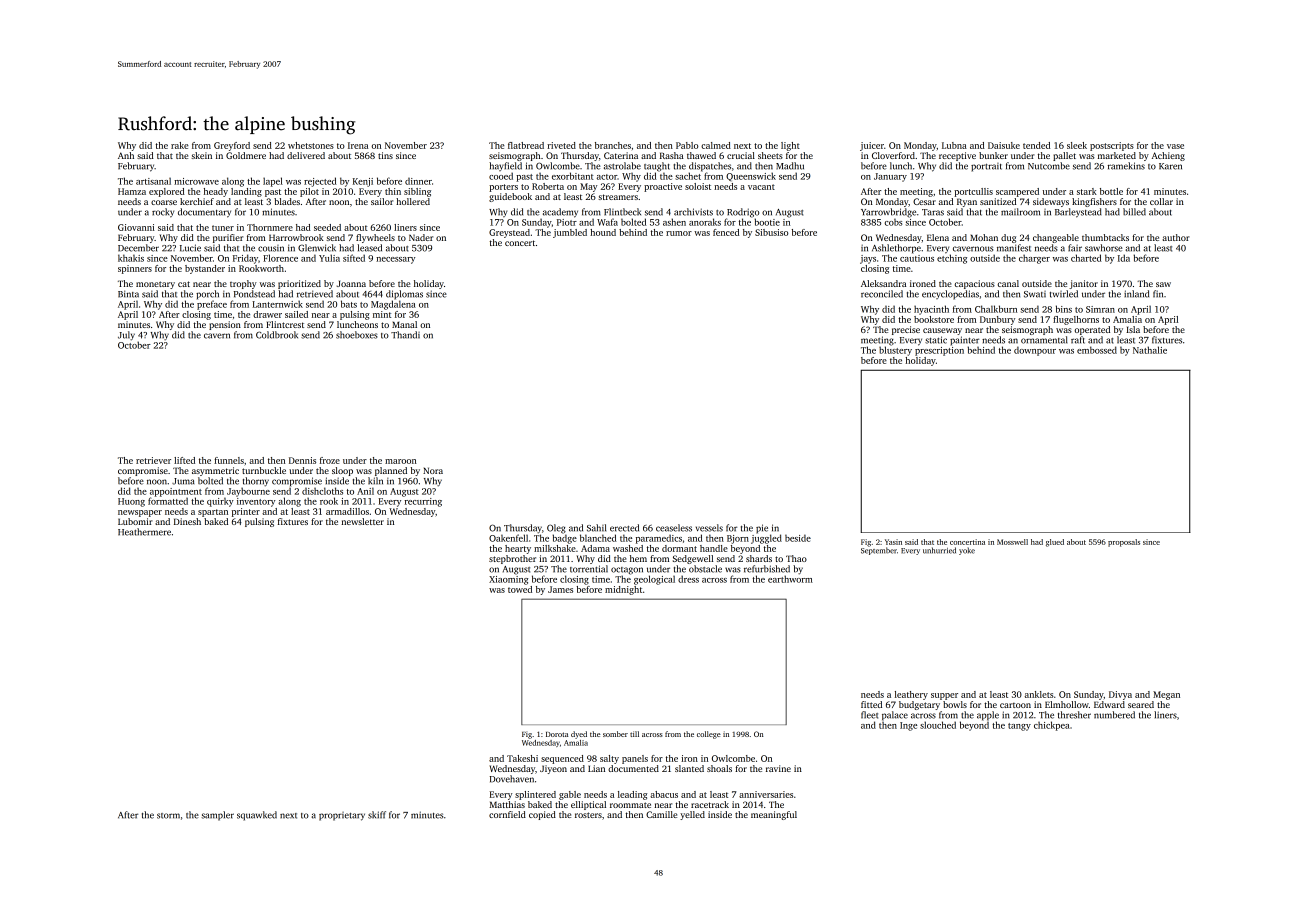  What do you see at coordinates (871, 704) in the page?
I see `fitted` at bounding box center [871, 704].
